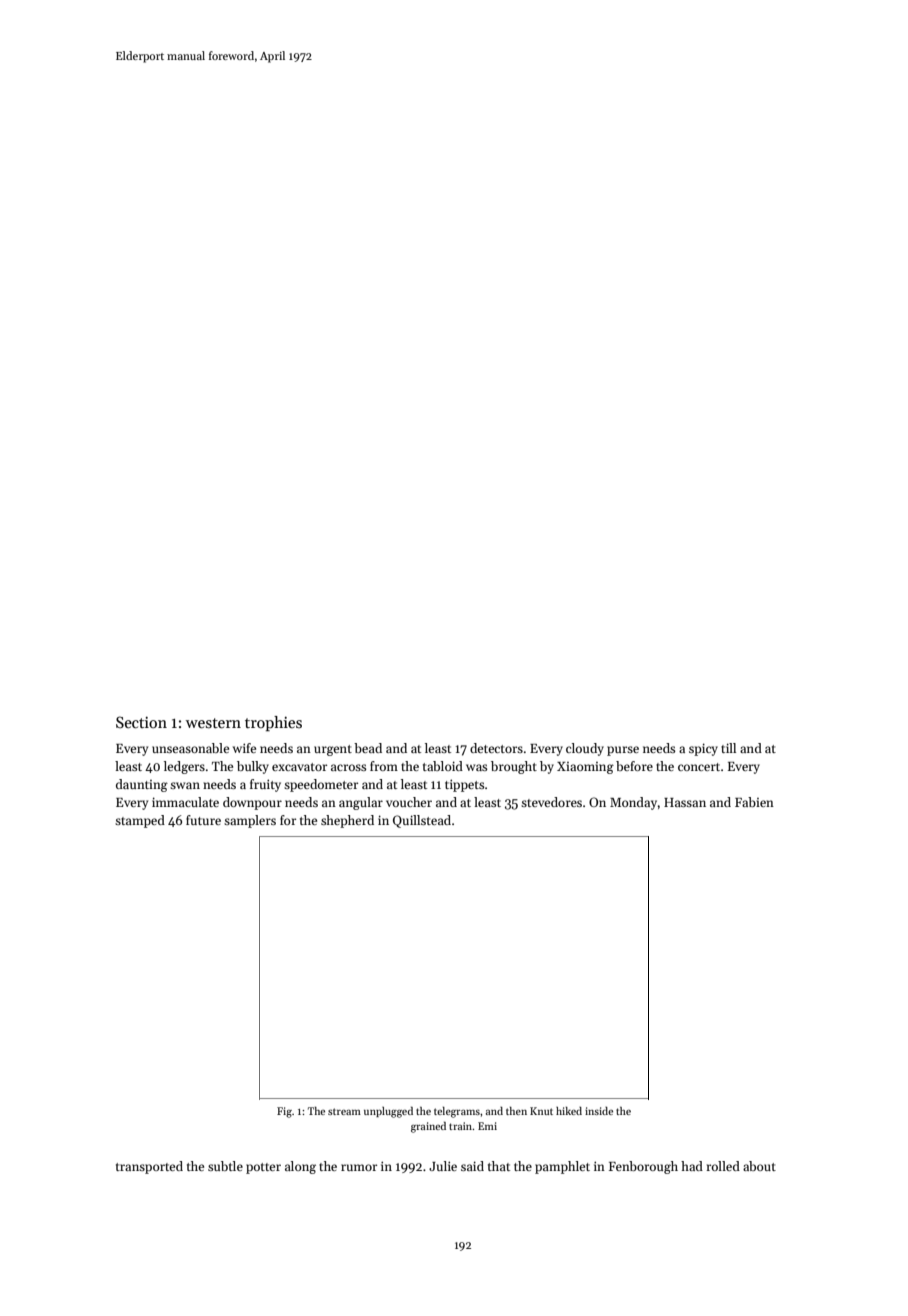 Image resolution: width=908 pixels, height=1316 pixels. I want to click on Julie, so click(443, 1166).
